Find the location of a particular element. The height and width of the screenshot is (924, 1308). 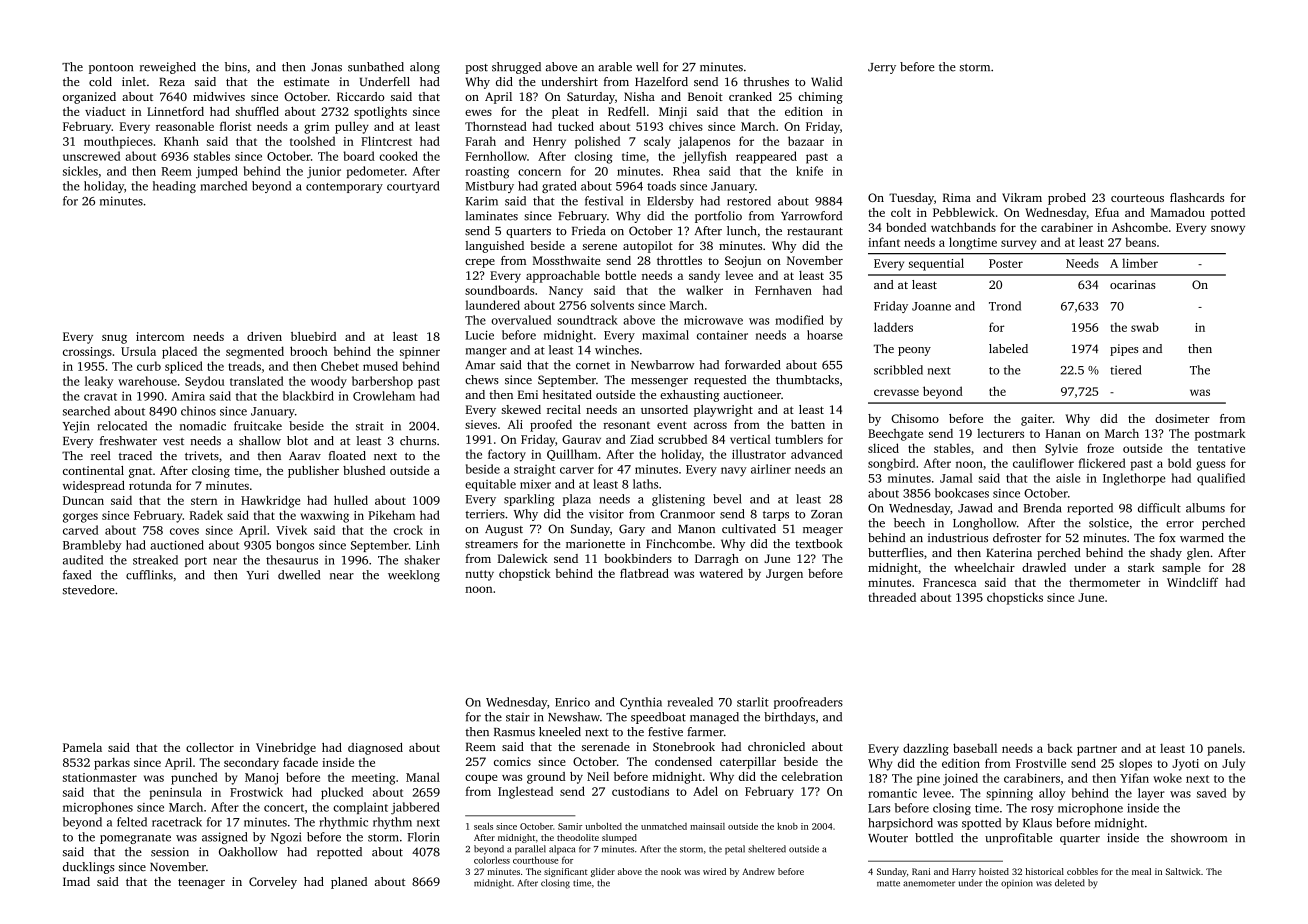

autopilot is located at coordinates (648, 247).
